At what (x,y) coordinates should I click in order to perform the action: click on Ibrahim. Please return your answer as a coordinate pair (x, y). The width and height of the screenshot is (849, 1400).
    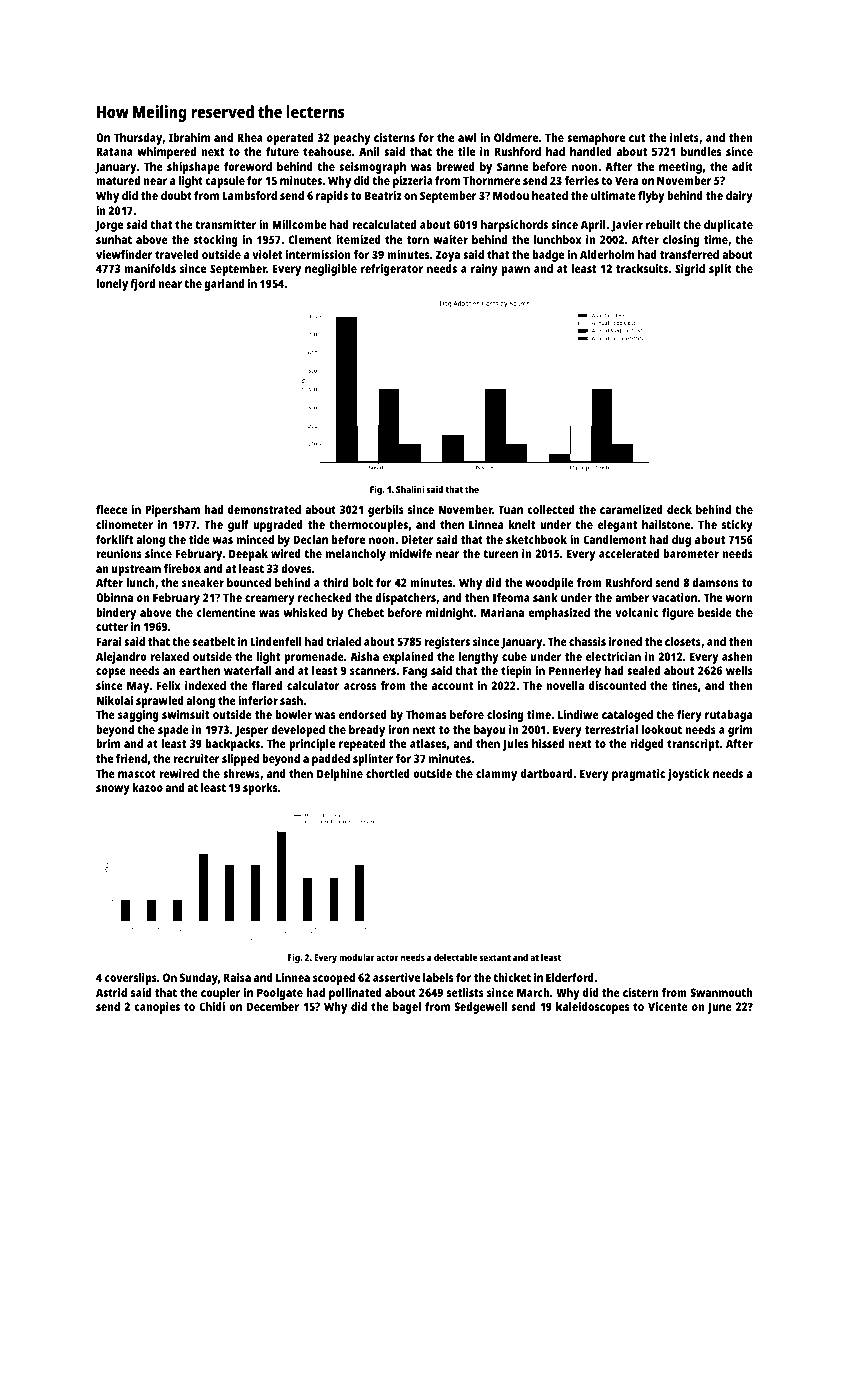
    Looking at the image, I should click on (189, 137).
